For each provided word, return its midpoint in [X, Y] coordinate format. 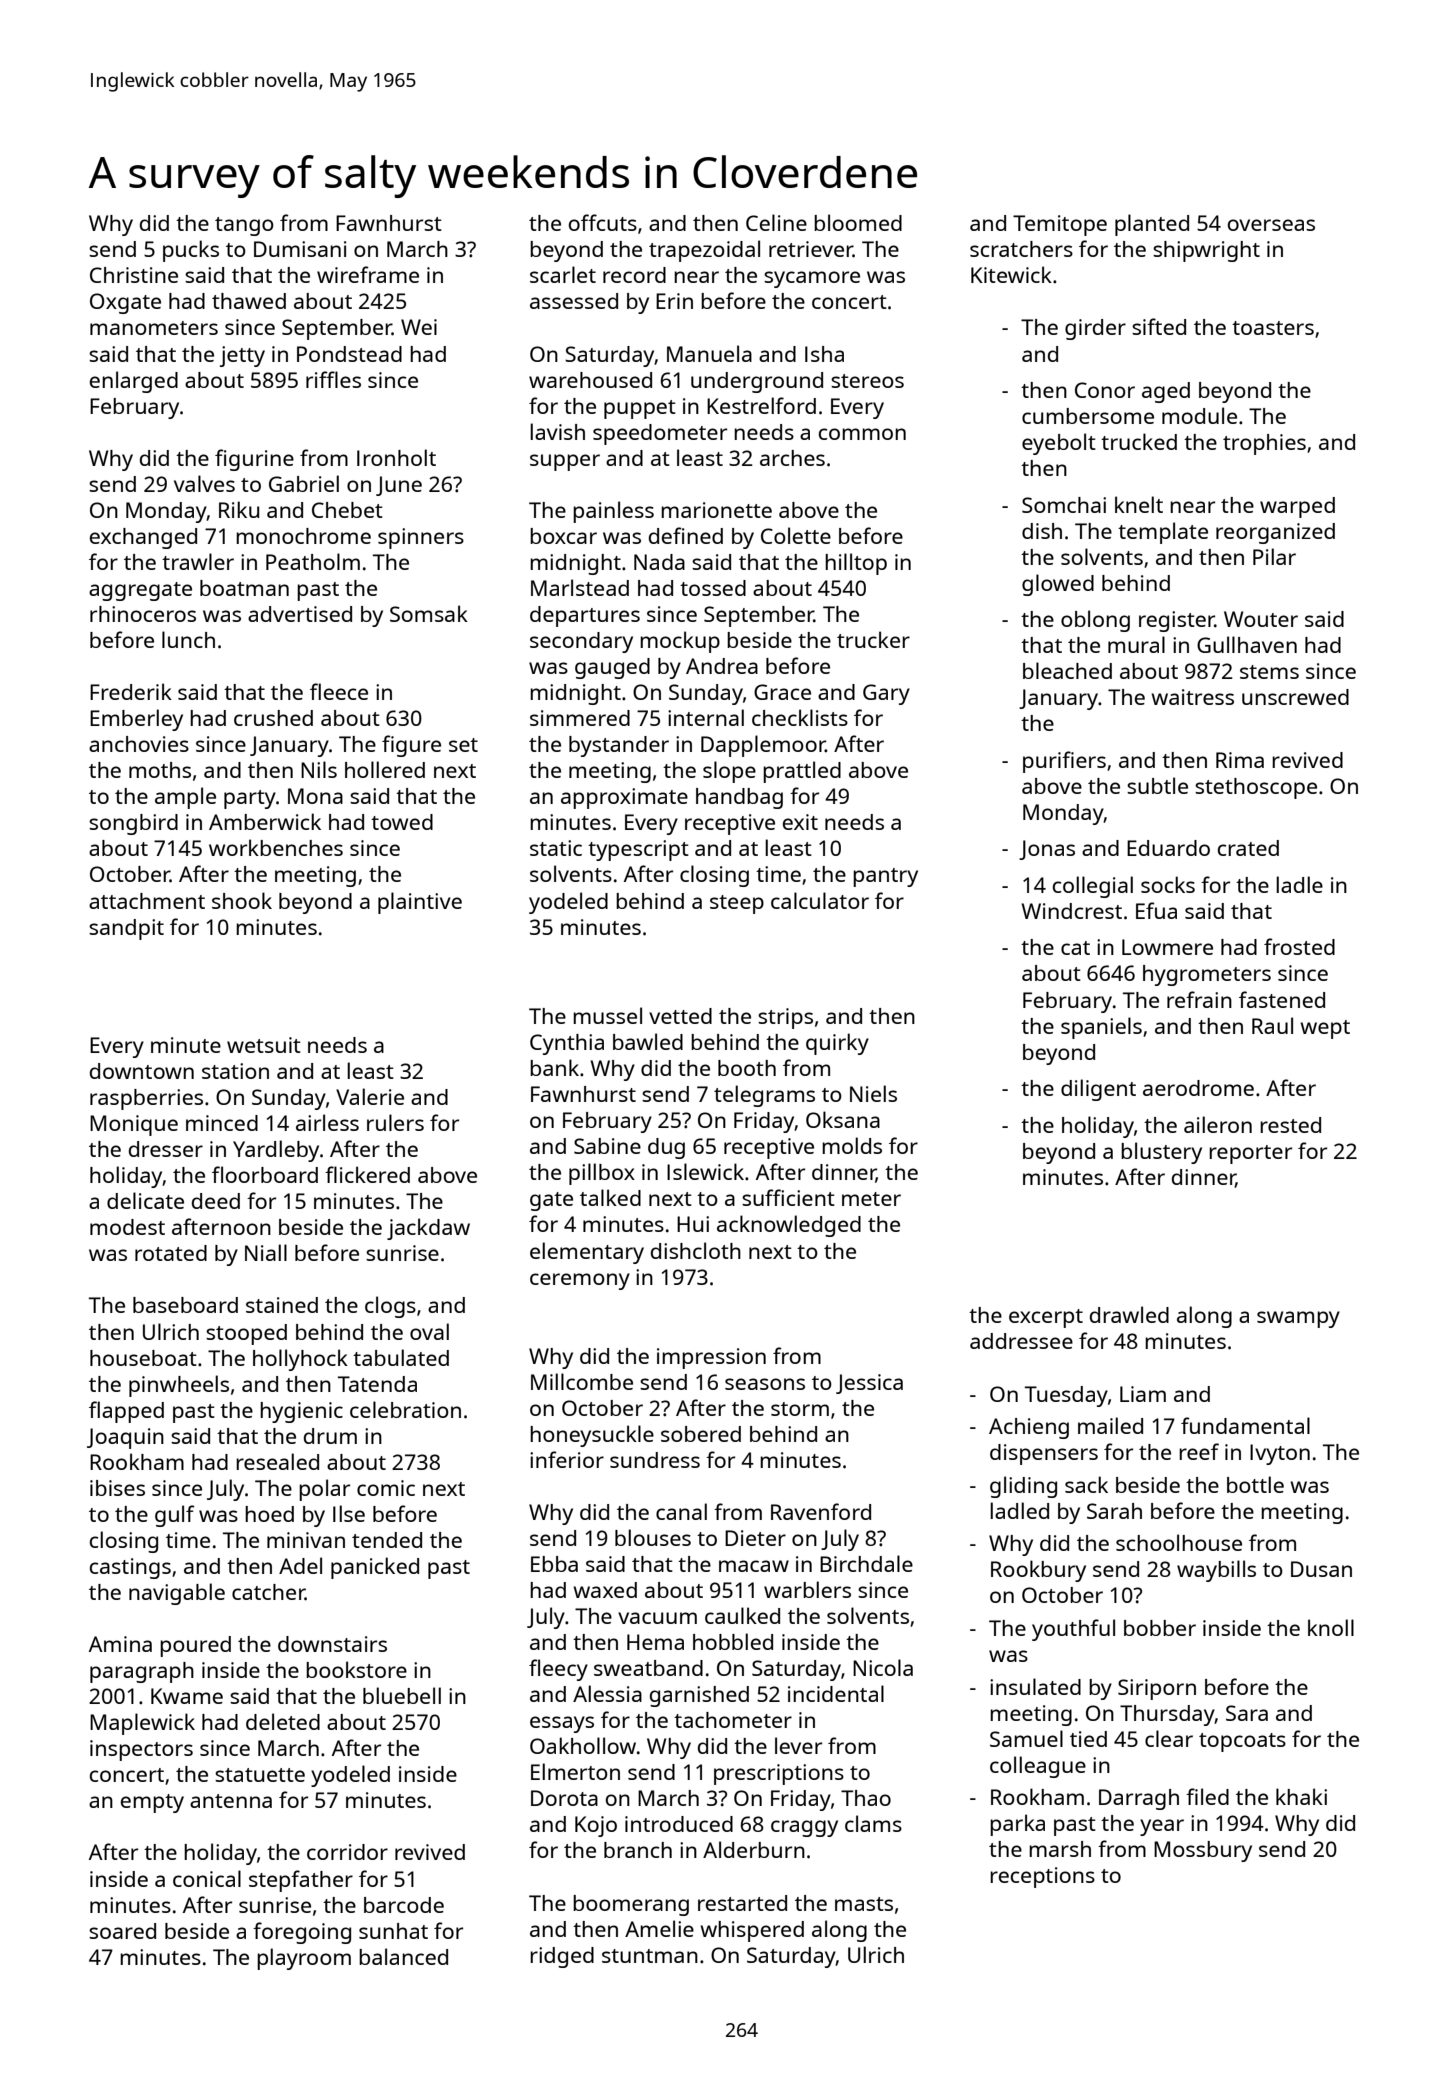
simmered [580, 718]
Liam [1143, 1394]
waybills [1216, 1571]
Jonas [1047, 850]
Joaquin [125, 1438]
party [250, 799]
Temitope [1060, 225]
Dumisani [300, 249]
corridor [347, 1852]
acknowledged [789, 1226]
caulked [742, 1615]
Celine [776, 222]
